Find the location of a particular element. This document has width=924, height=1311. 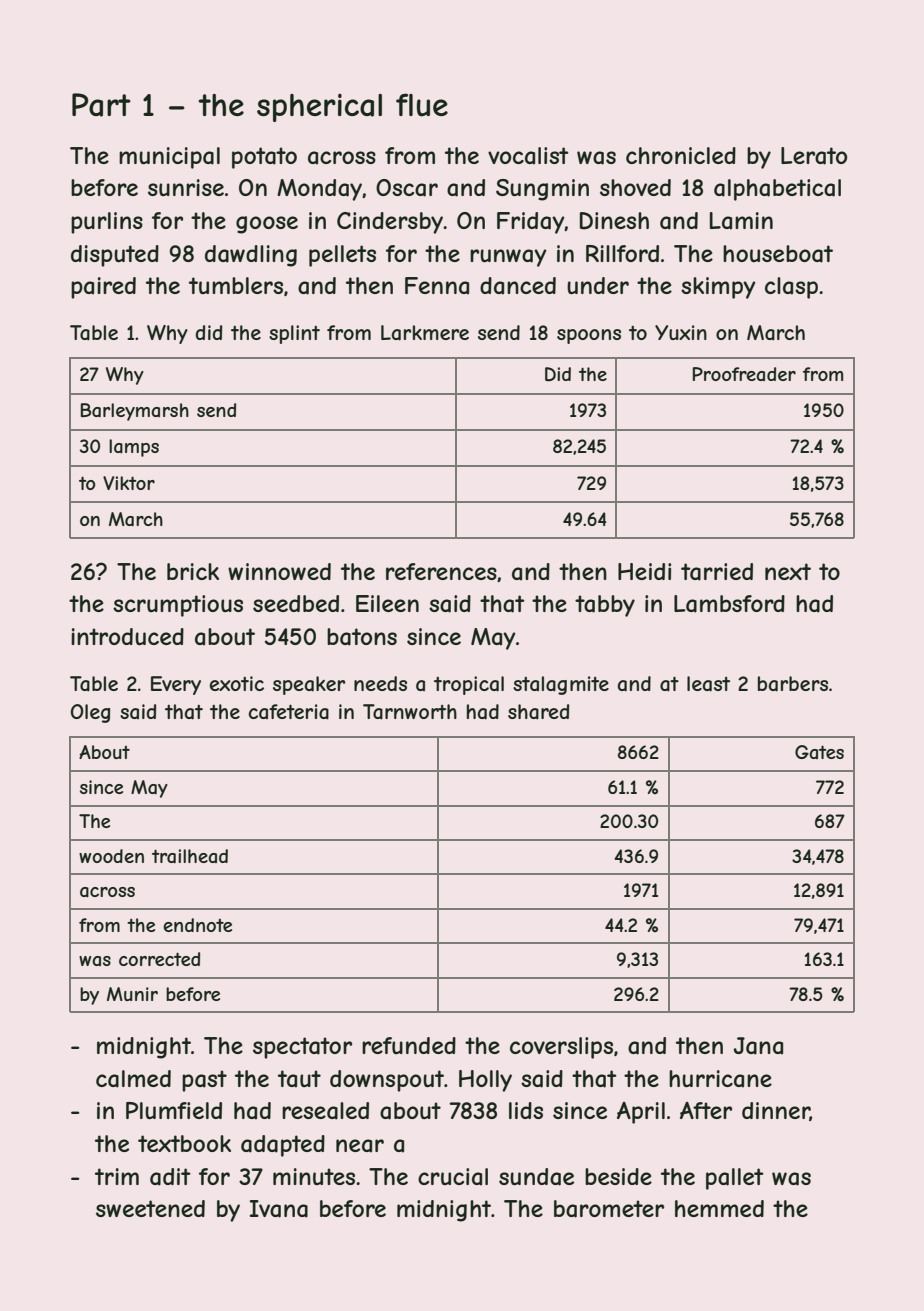

wooden is located at coordinates (111, 856).
